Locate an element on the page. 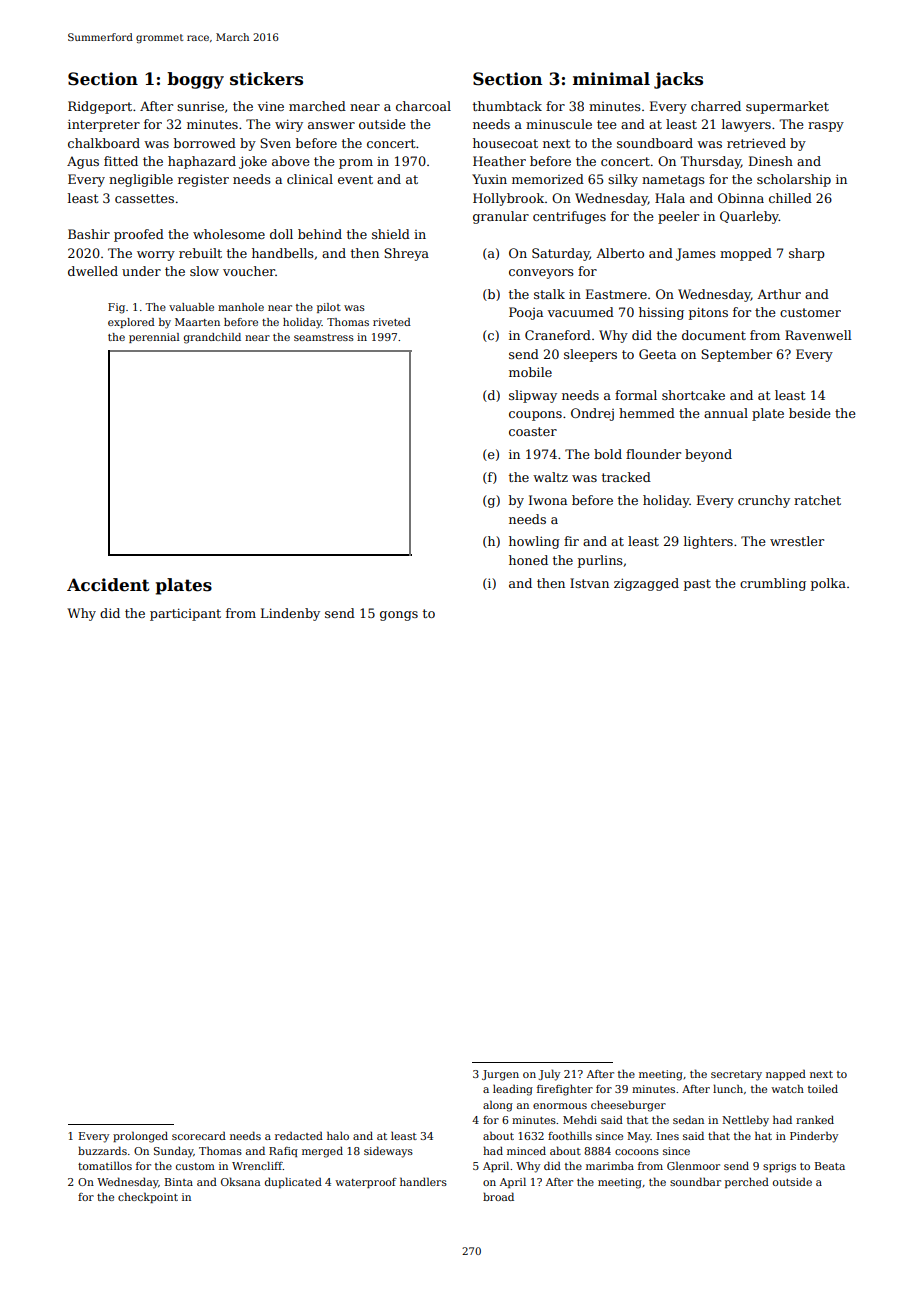 Image resolution: width=924 pixels, height=1308 pixels. lighters is located at coordinates (708, 542).
